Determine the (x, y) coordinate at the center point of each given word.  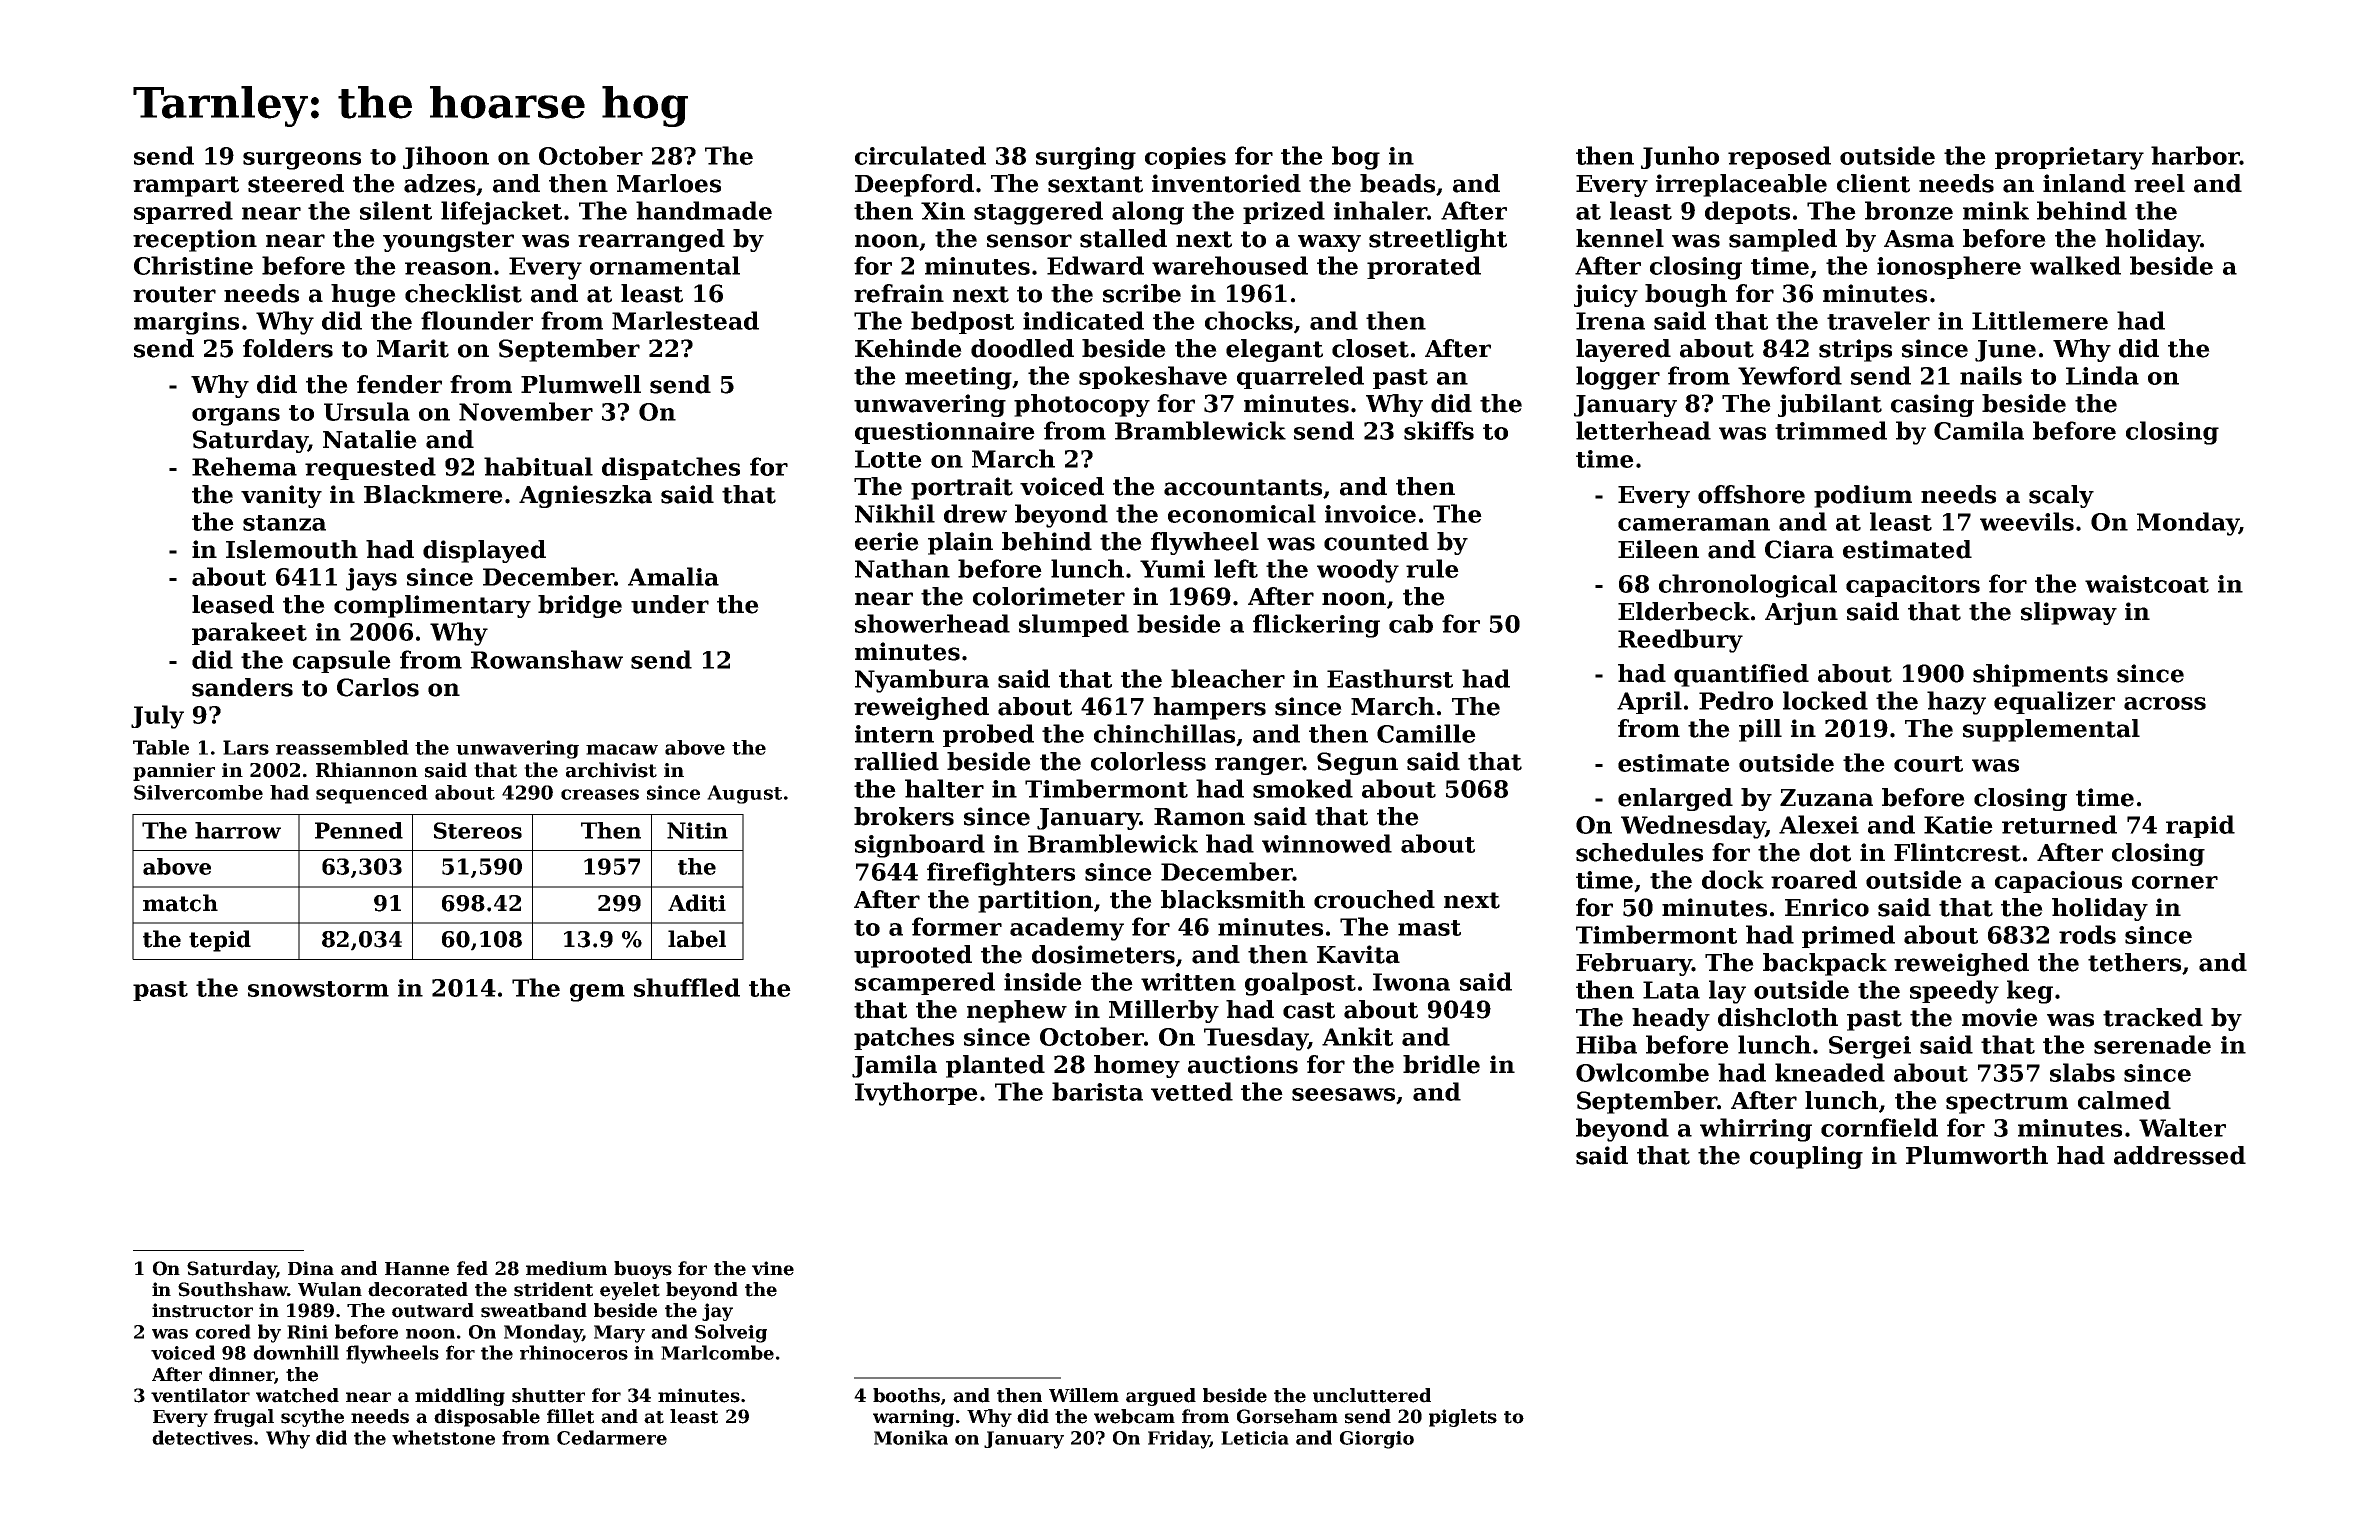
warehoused (1230, 265)
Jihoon (446, 157)
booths (906, 1395)
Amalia (673, 576)
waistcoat (2147, 584)
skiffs (1439, 430)
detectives (202, 1437)
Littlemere (2040, 320)
